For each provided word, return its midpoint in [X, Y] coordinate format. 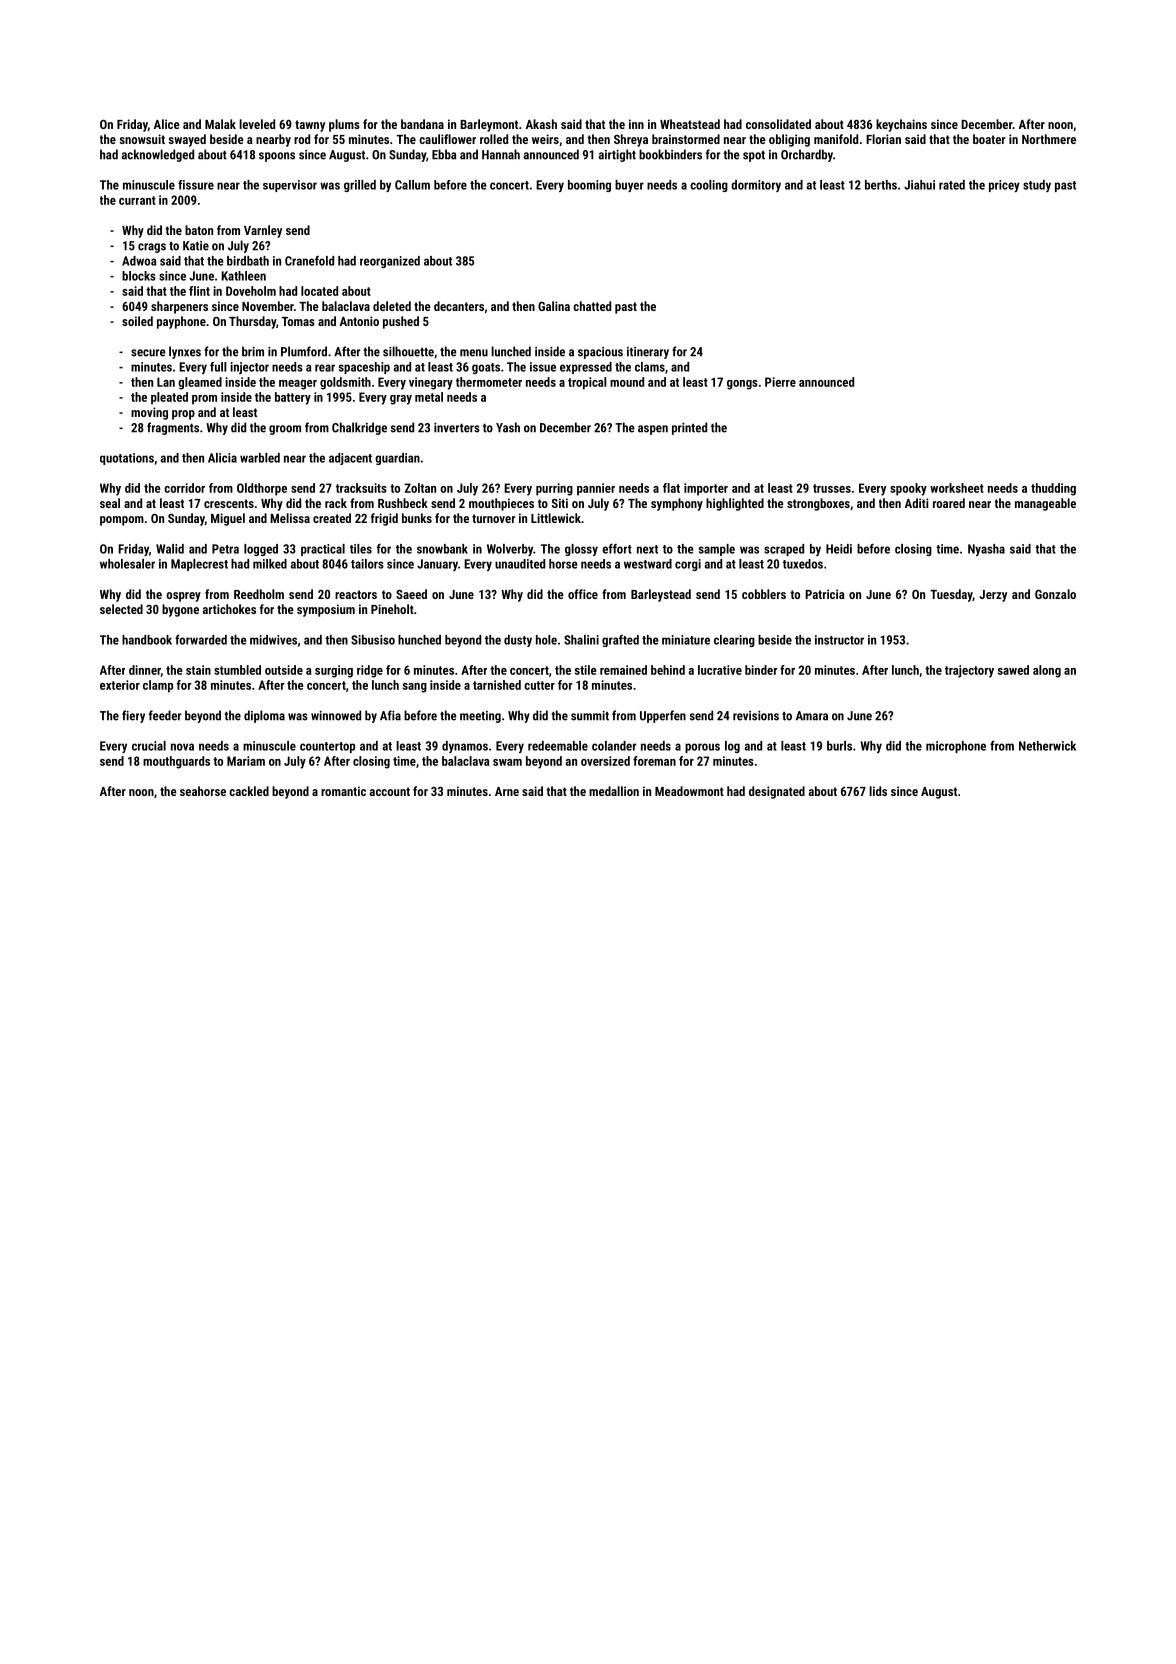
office [583, 594]
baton [199, 230]
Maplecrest [199, 565]
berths [881, 185]
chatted [592, 306]
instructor [839, 640]
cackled [249, 791]
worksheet [957, 488]
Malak [220, 124]
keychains [901, 125]
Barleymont [489, 125]
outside [284, 670]
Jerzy [993, 596]
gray [401, 400]
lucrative [720, 670]
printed [689, 428]
